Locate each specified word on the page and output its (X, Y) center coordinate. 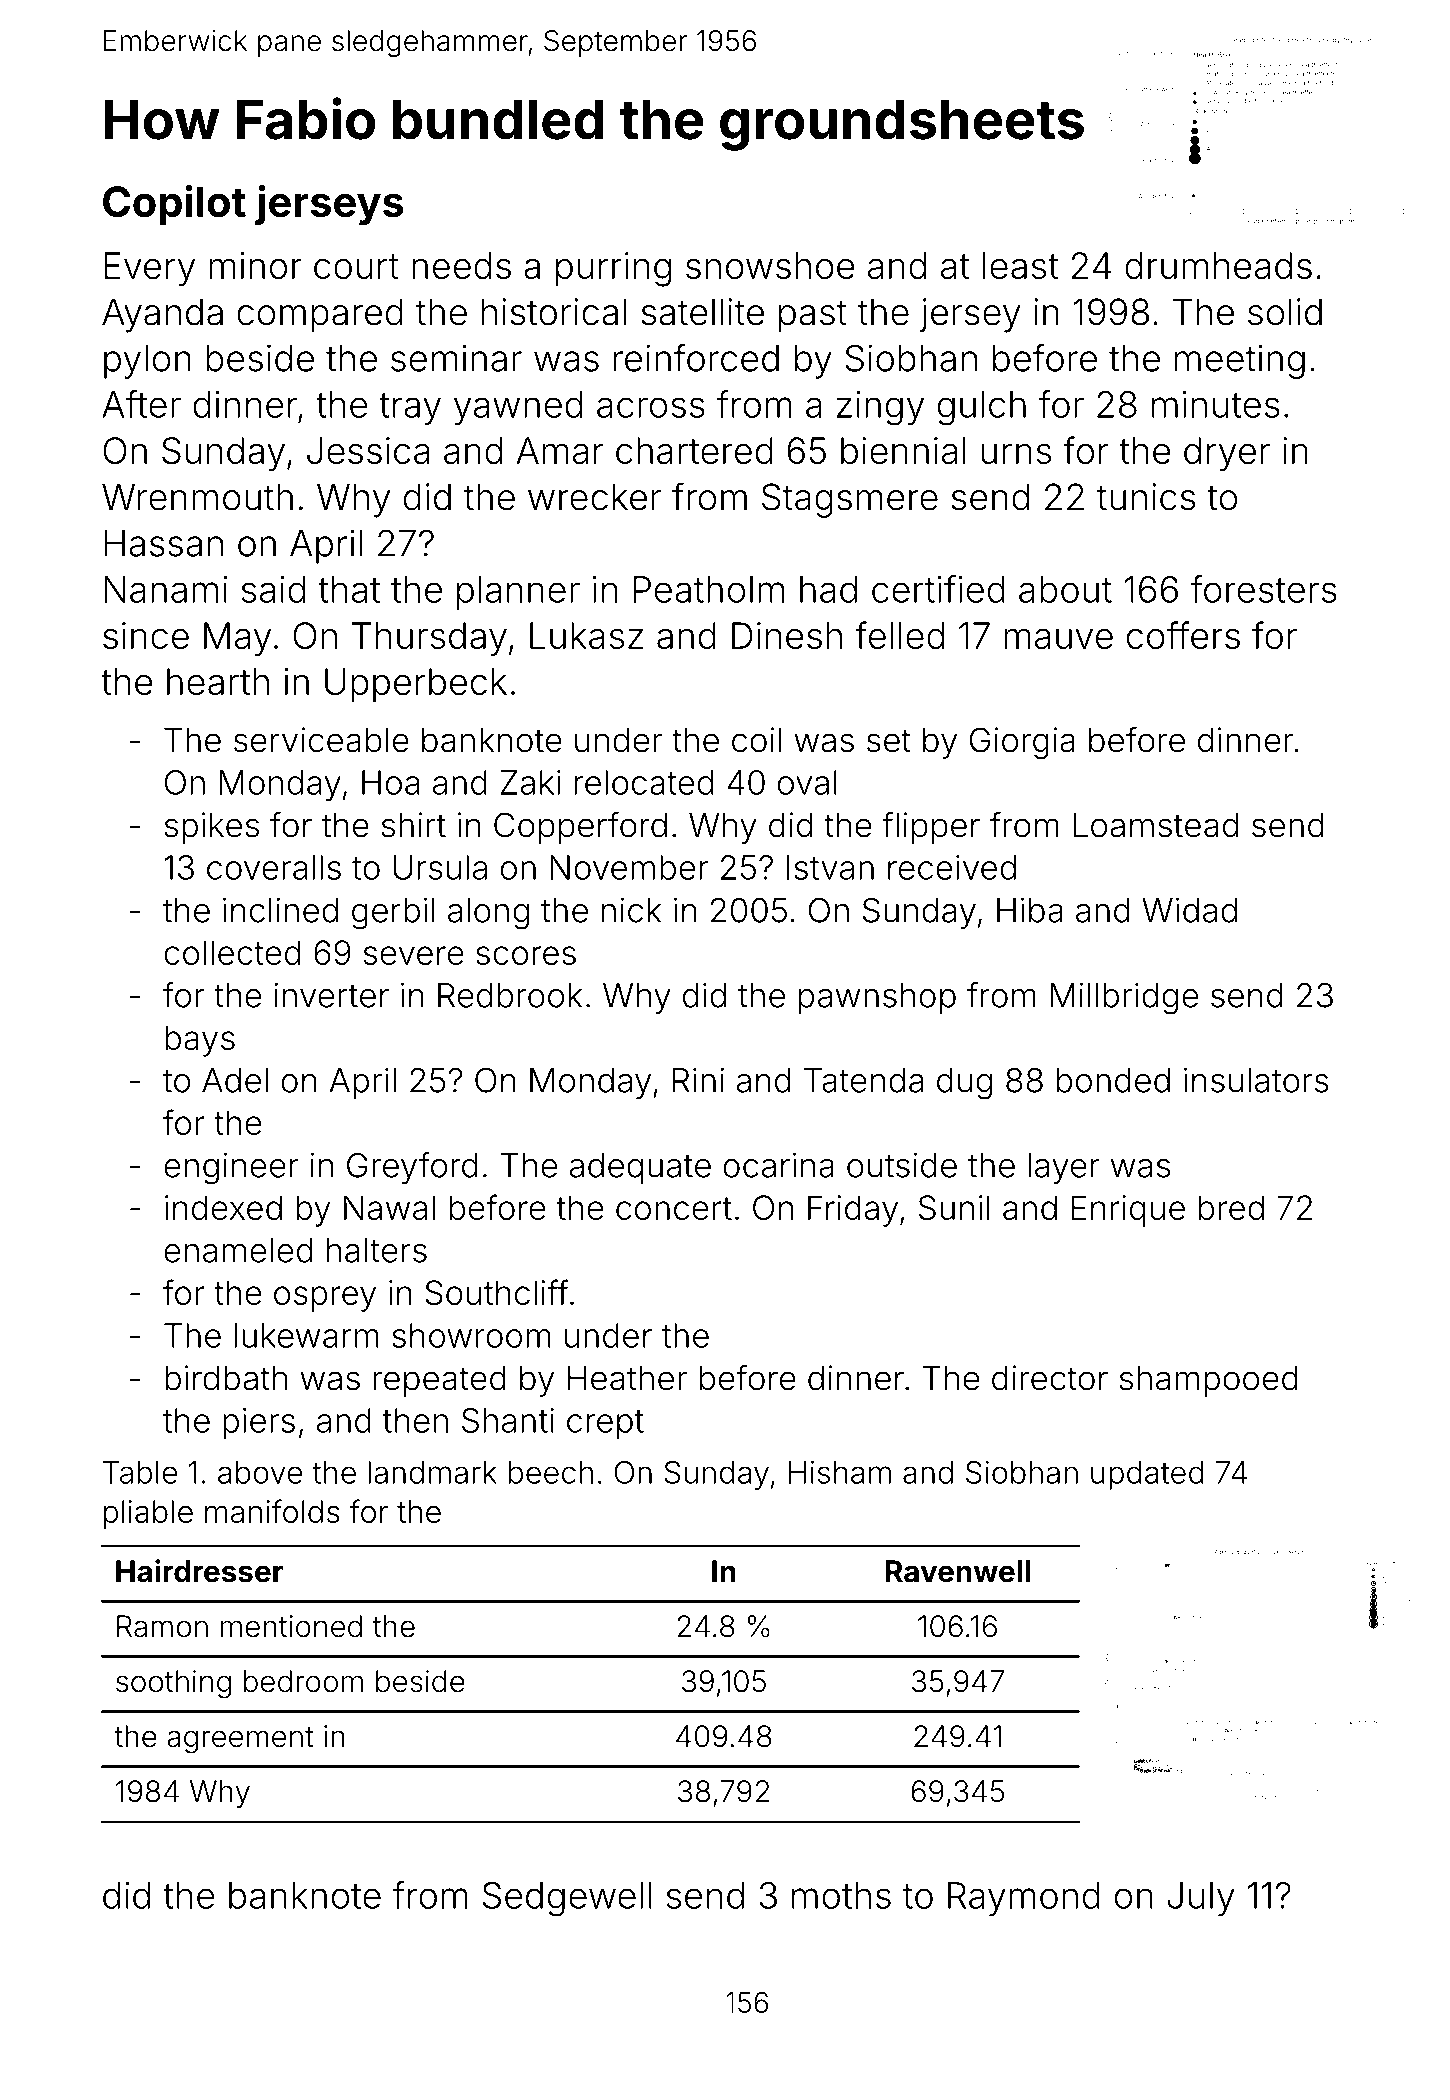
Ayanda (162, 315)
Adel (235, 1080)
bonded (1113, 1080)
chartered (694, 450)
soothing (173, 1684)
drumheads (1218, 265)
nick (631, 910)
